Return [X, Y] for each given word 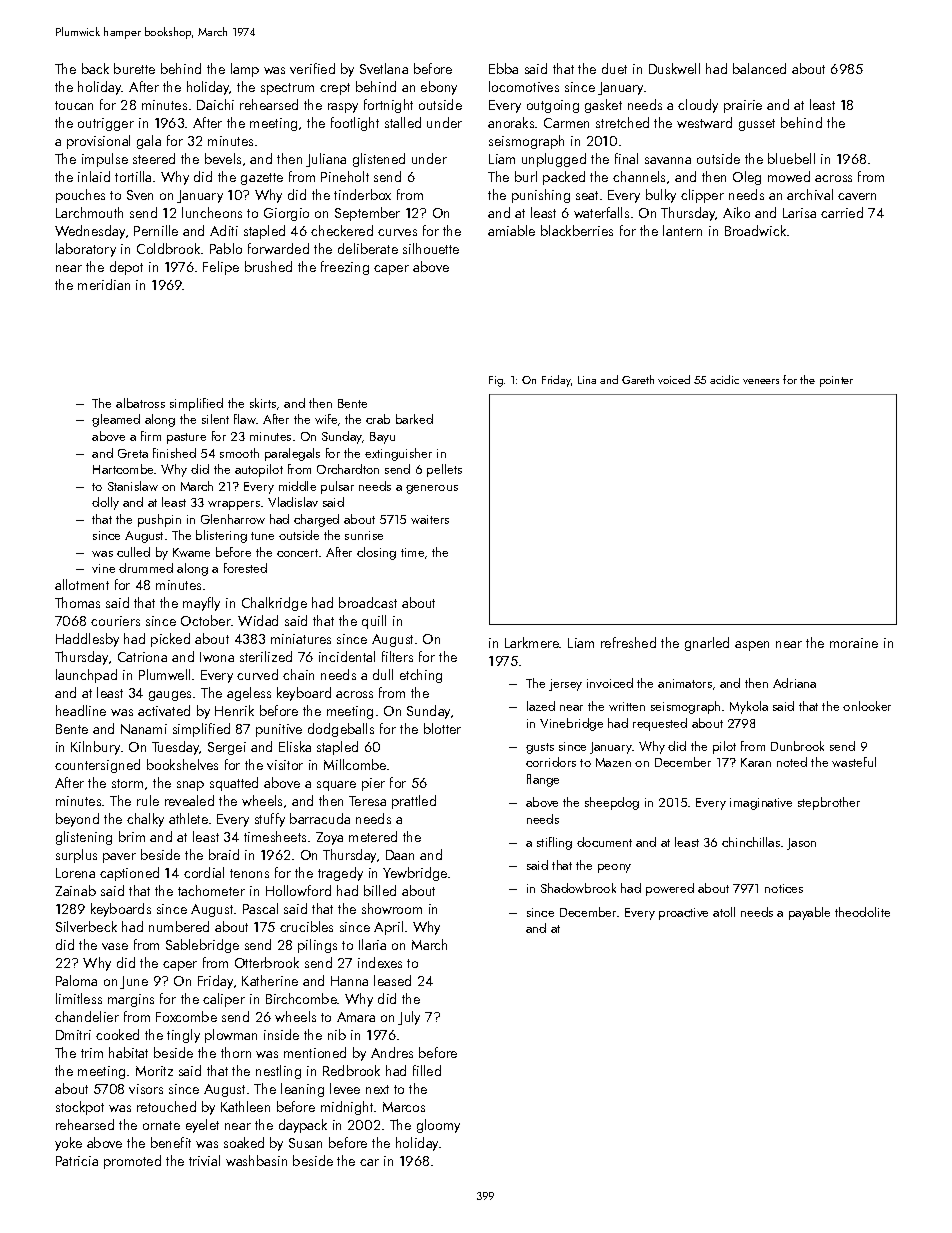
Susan [305, 1143]
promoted [132, 1162]
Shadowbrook [578, 888]
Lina [587, 380]
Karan [756, 762]
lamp [245, 70]
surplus [76, 856]
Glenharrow [233, 519]
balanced [759, 68]
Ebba [503, 68]
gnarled [707, 644]
